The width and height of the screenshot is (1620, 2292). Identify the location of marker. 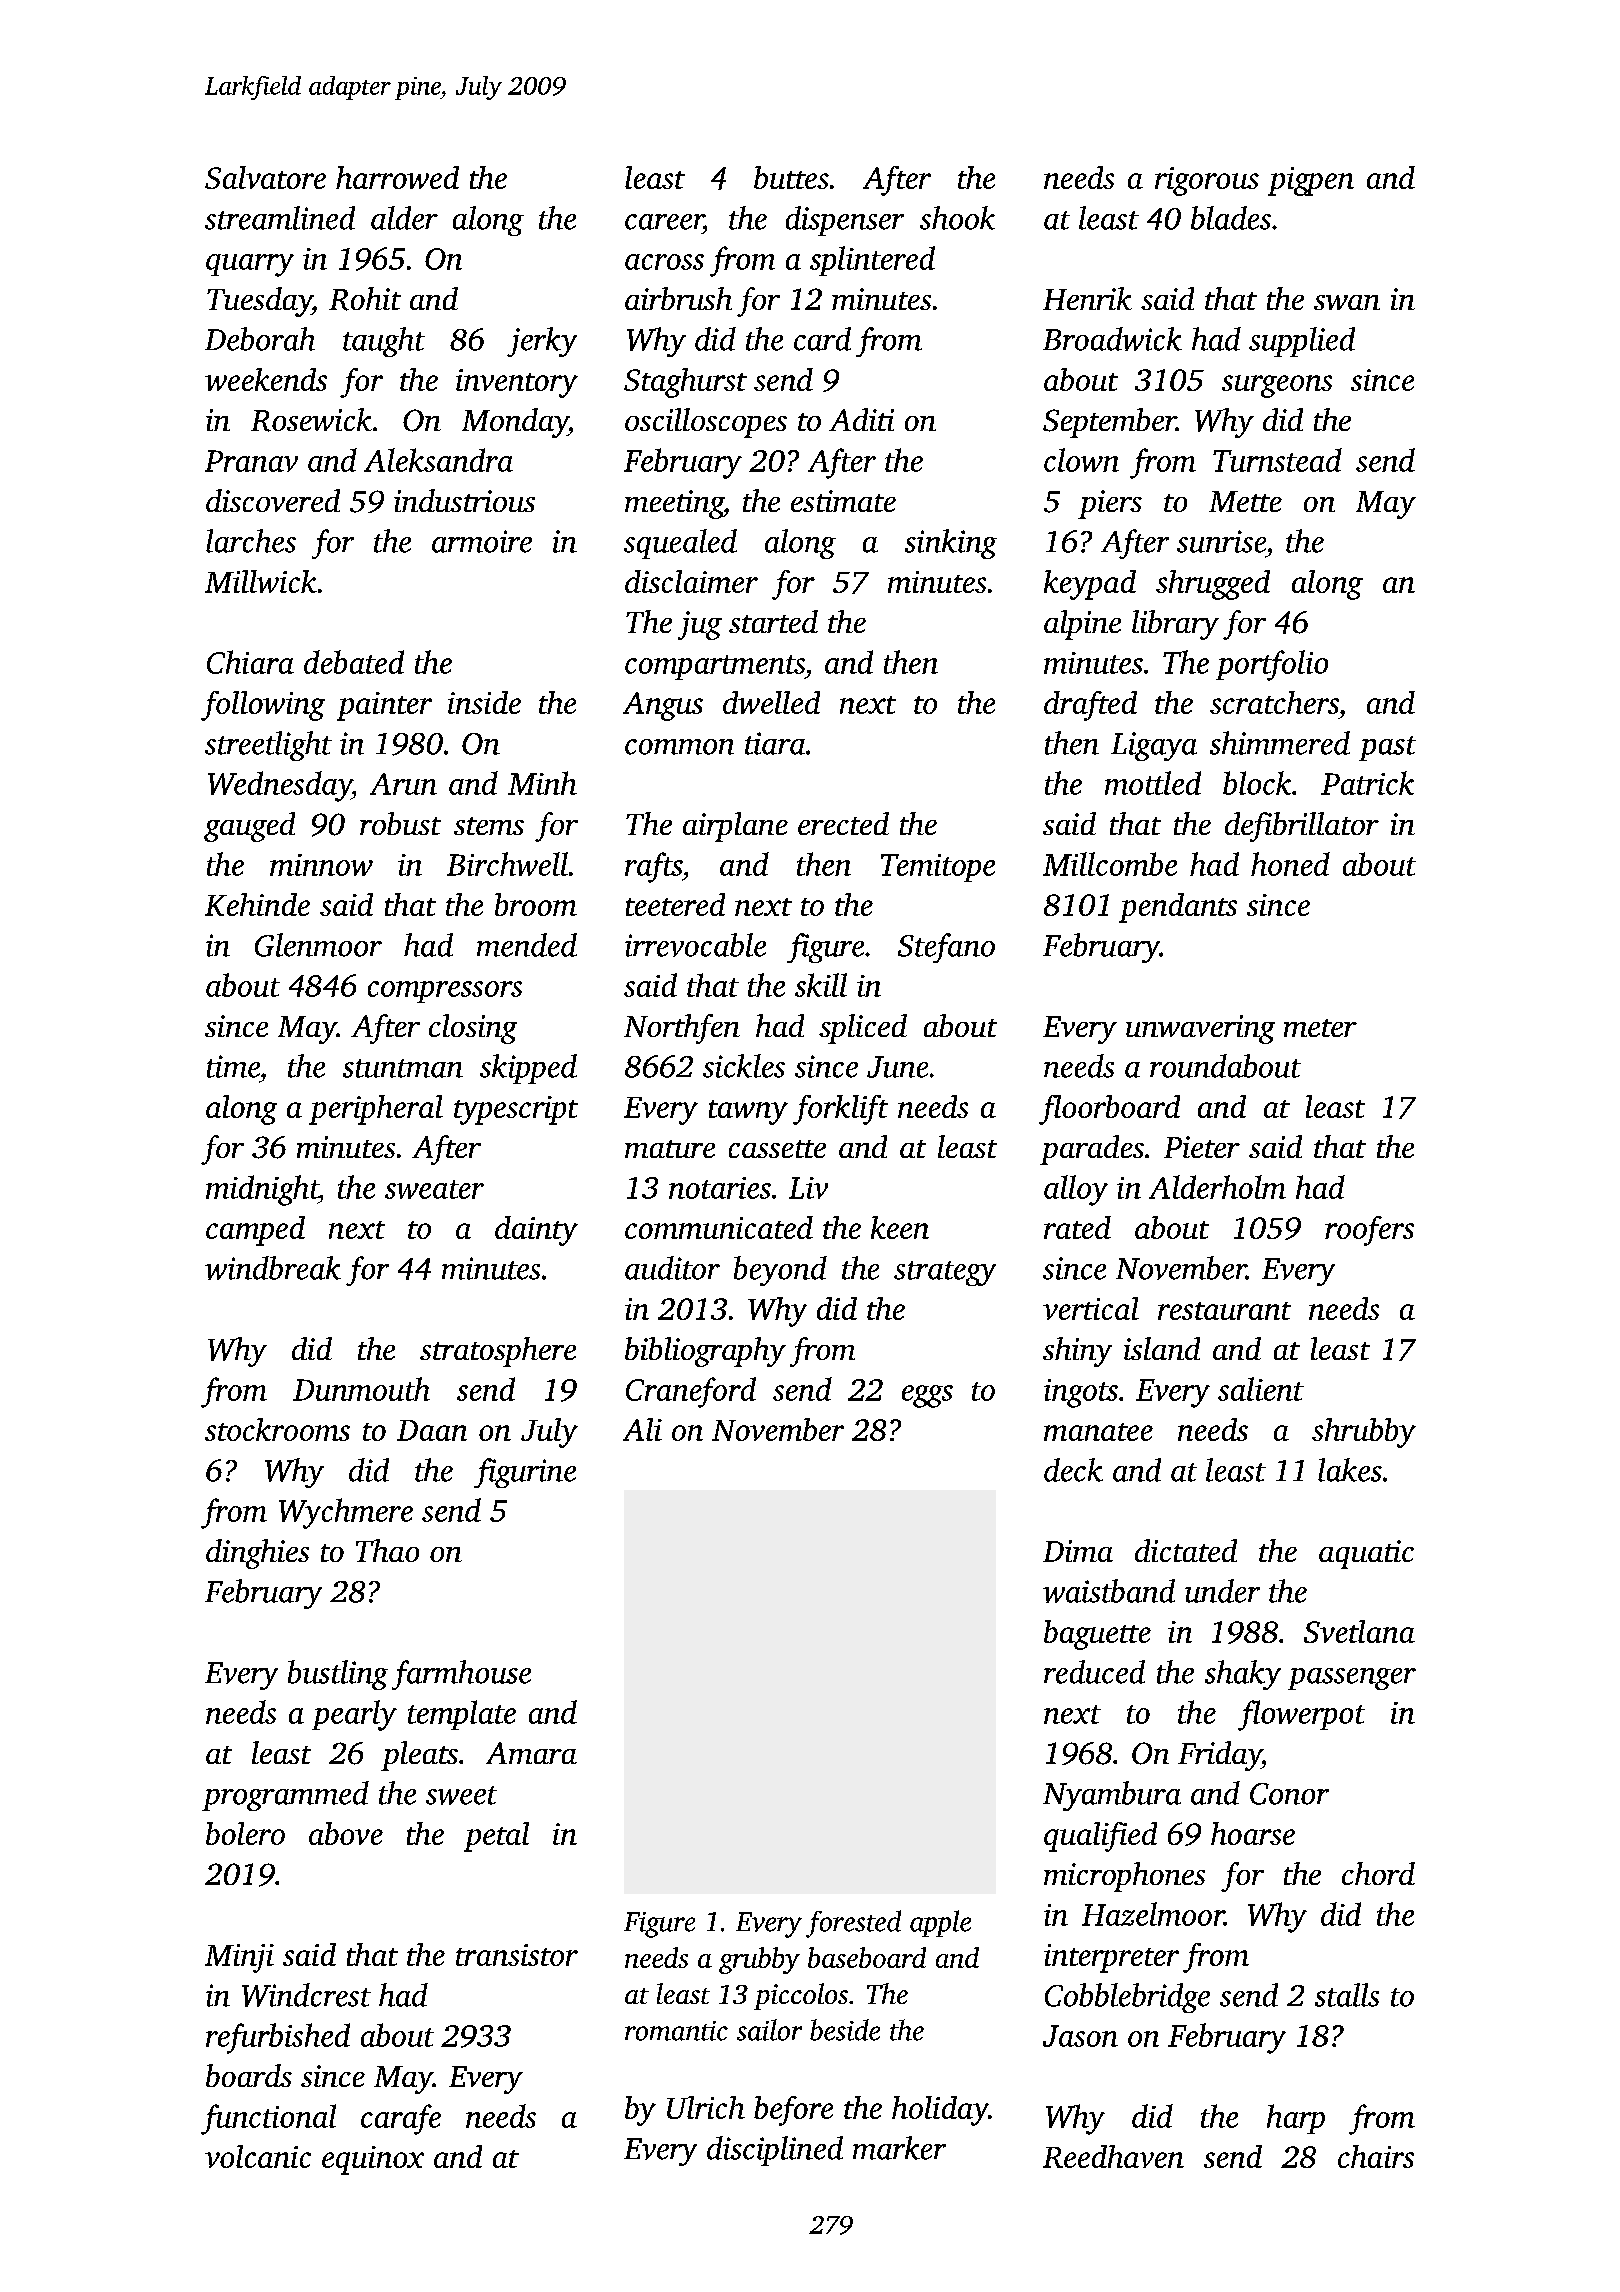
(899, 2148).
